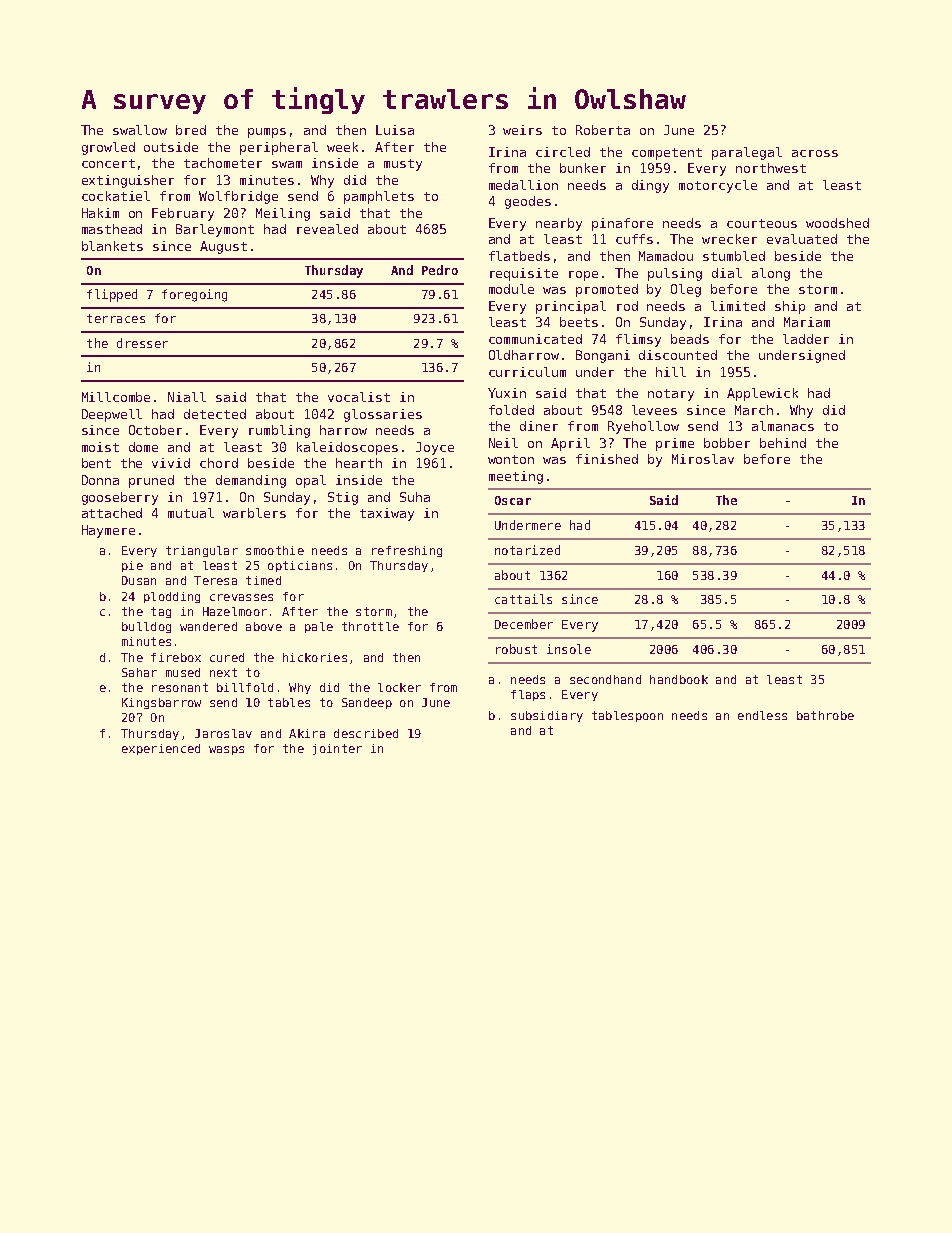 This image has width=952, height=1233. Describe the element at coordinates (370, 626) in the image. I see `throttle` at that location.
